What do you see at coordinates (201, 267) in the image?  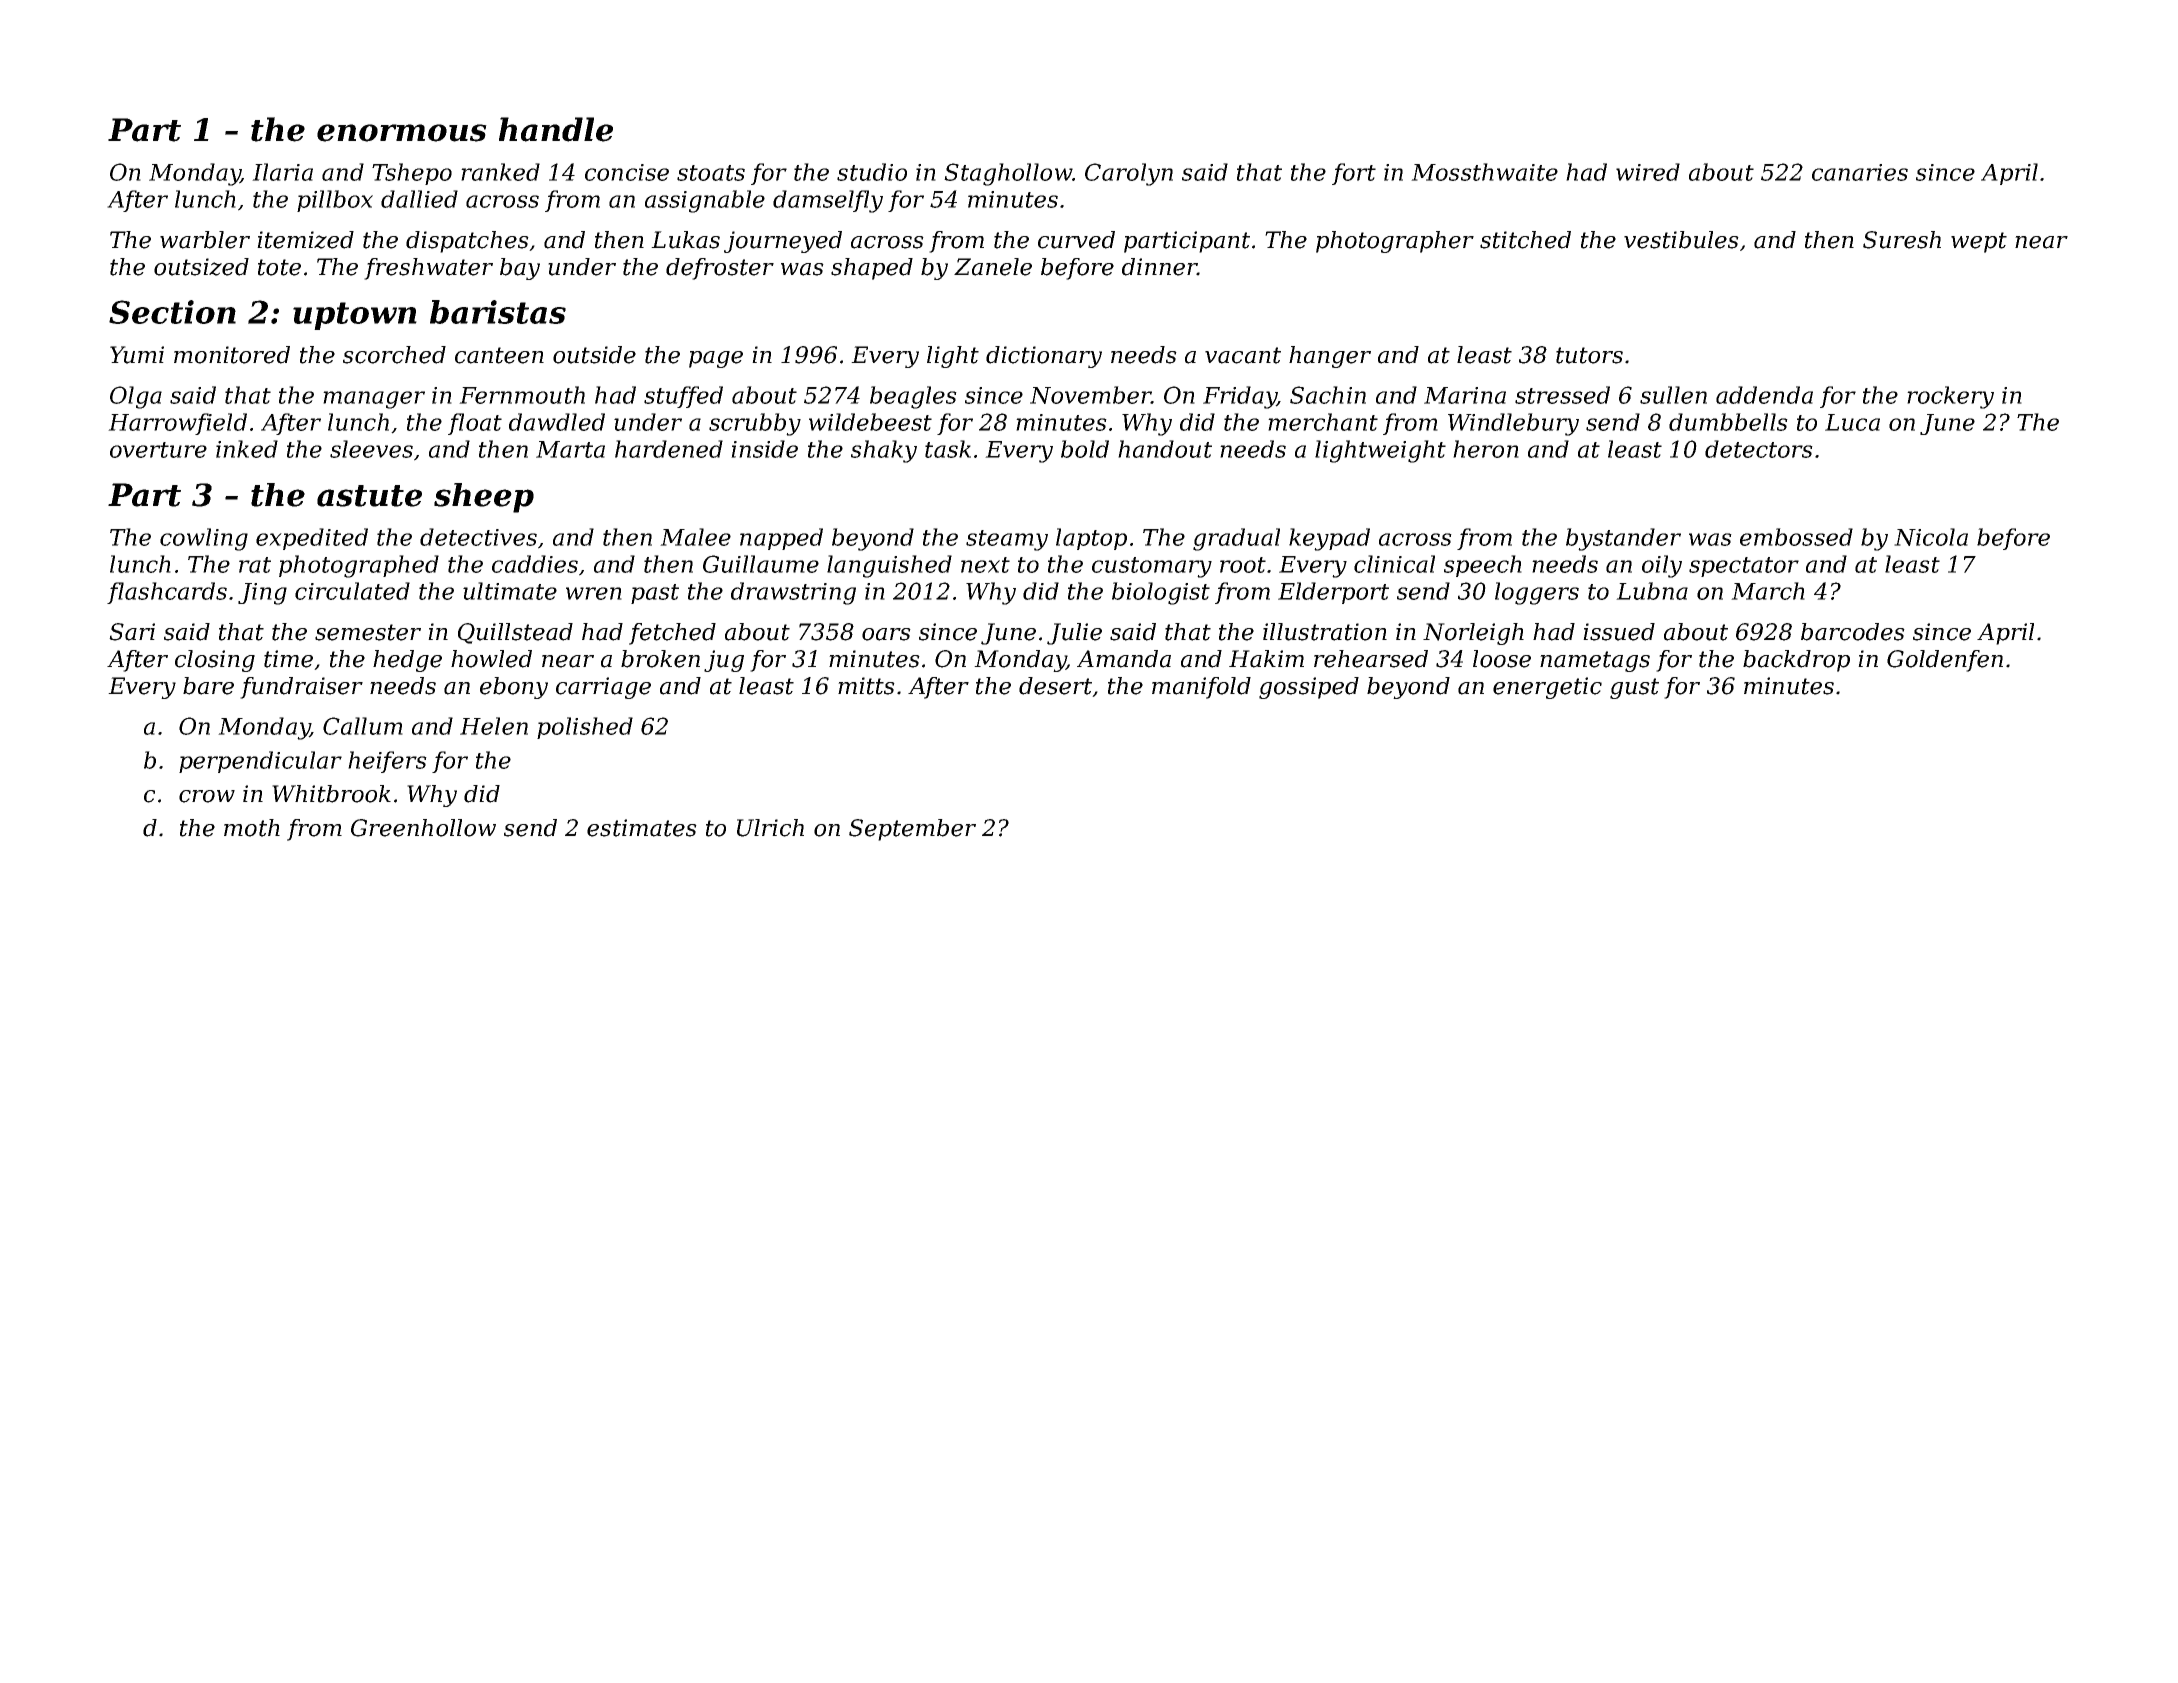 I see `outsized` at bounding box center [201, 267].
